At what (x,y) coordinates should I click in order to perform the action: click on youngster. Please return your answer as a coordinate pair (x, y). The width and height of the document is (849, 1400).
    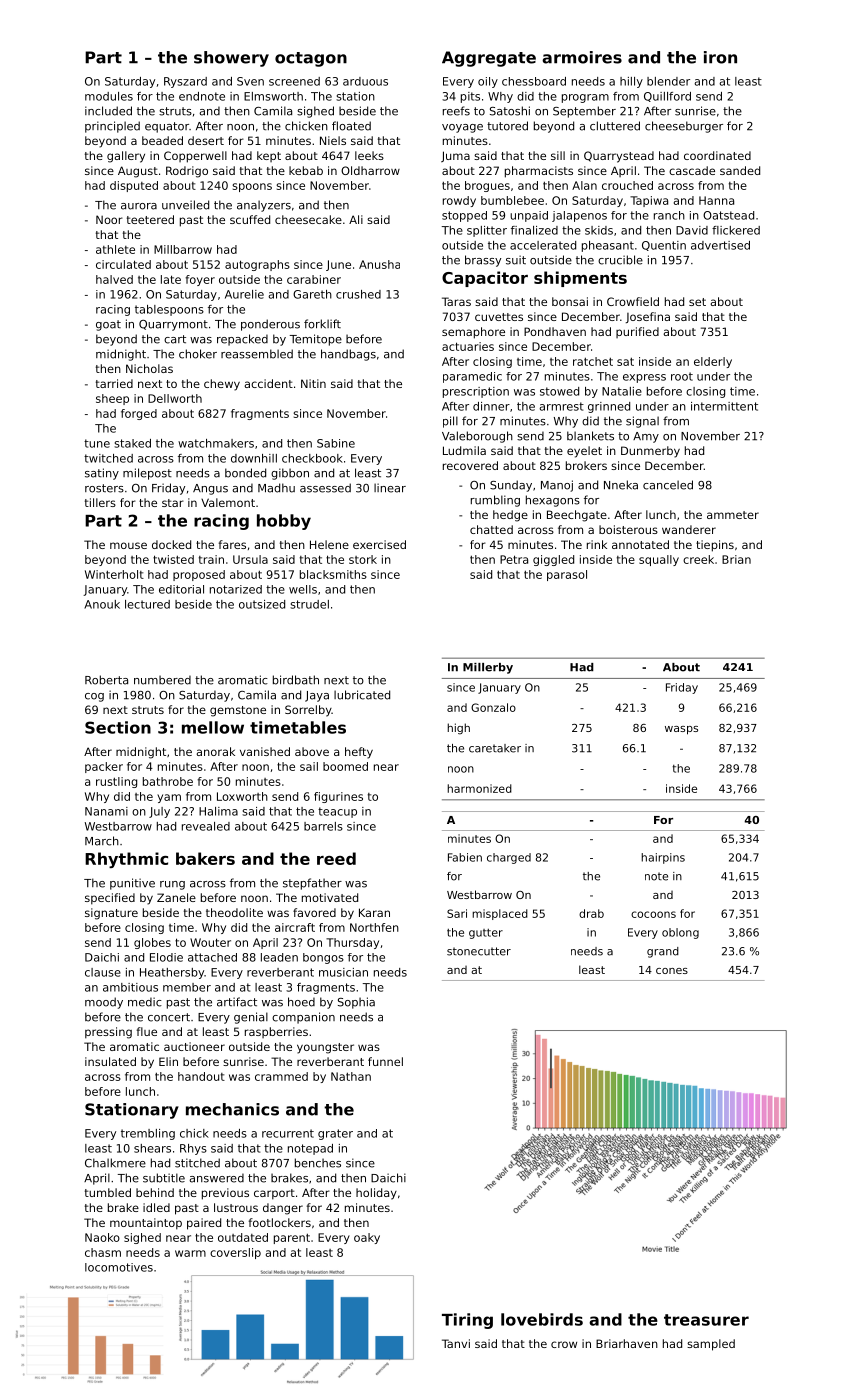
    Looking at the image, I should click on (325, 1048).
